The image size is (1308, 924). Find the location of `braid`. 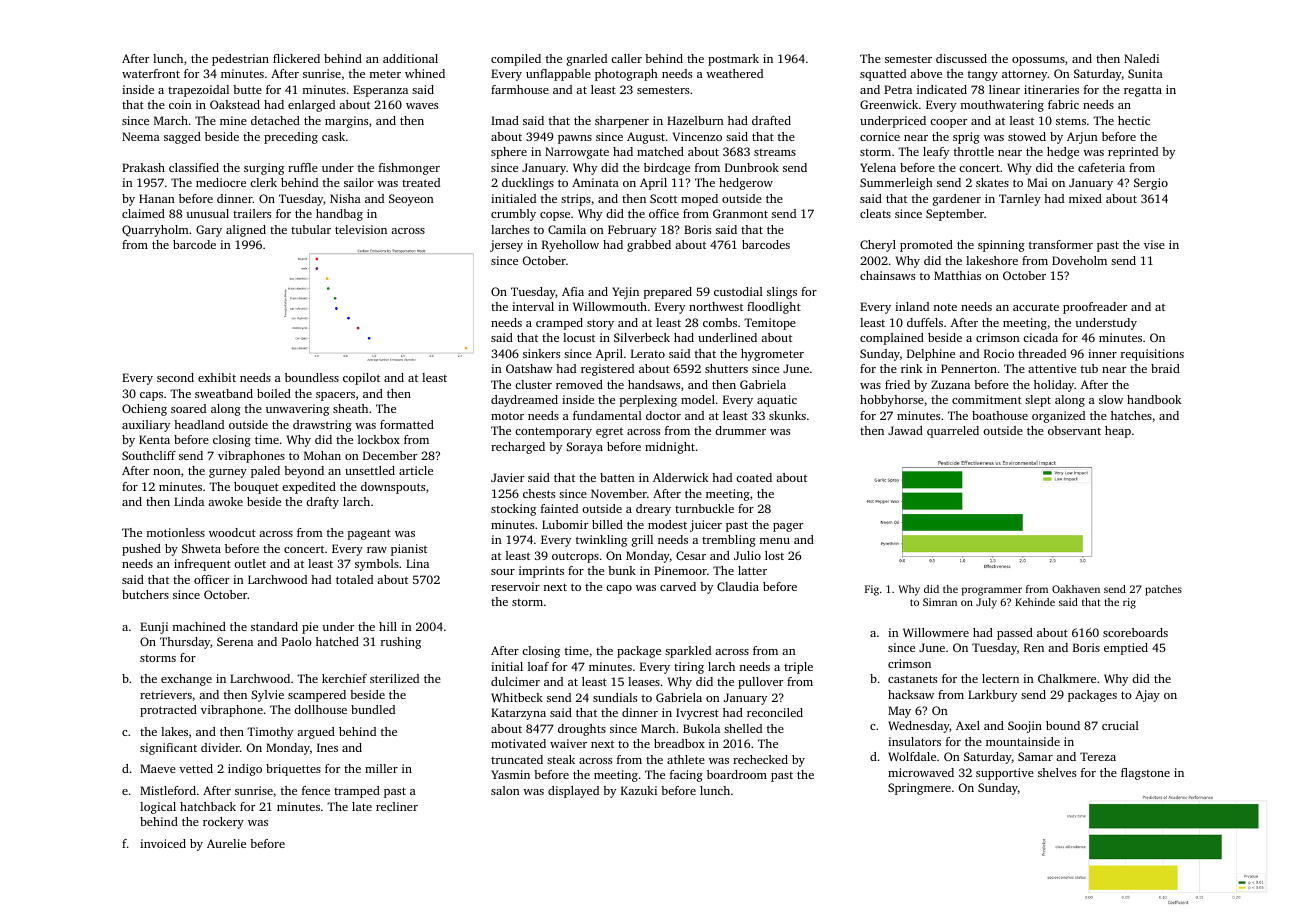

braid is located at coordinates (1165, 368).
